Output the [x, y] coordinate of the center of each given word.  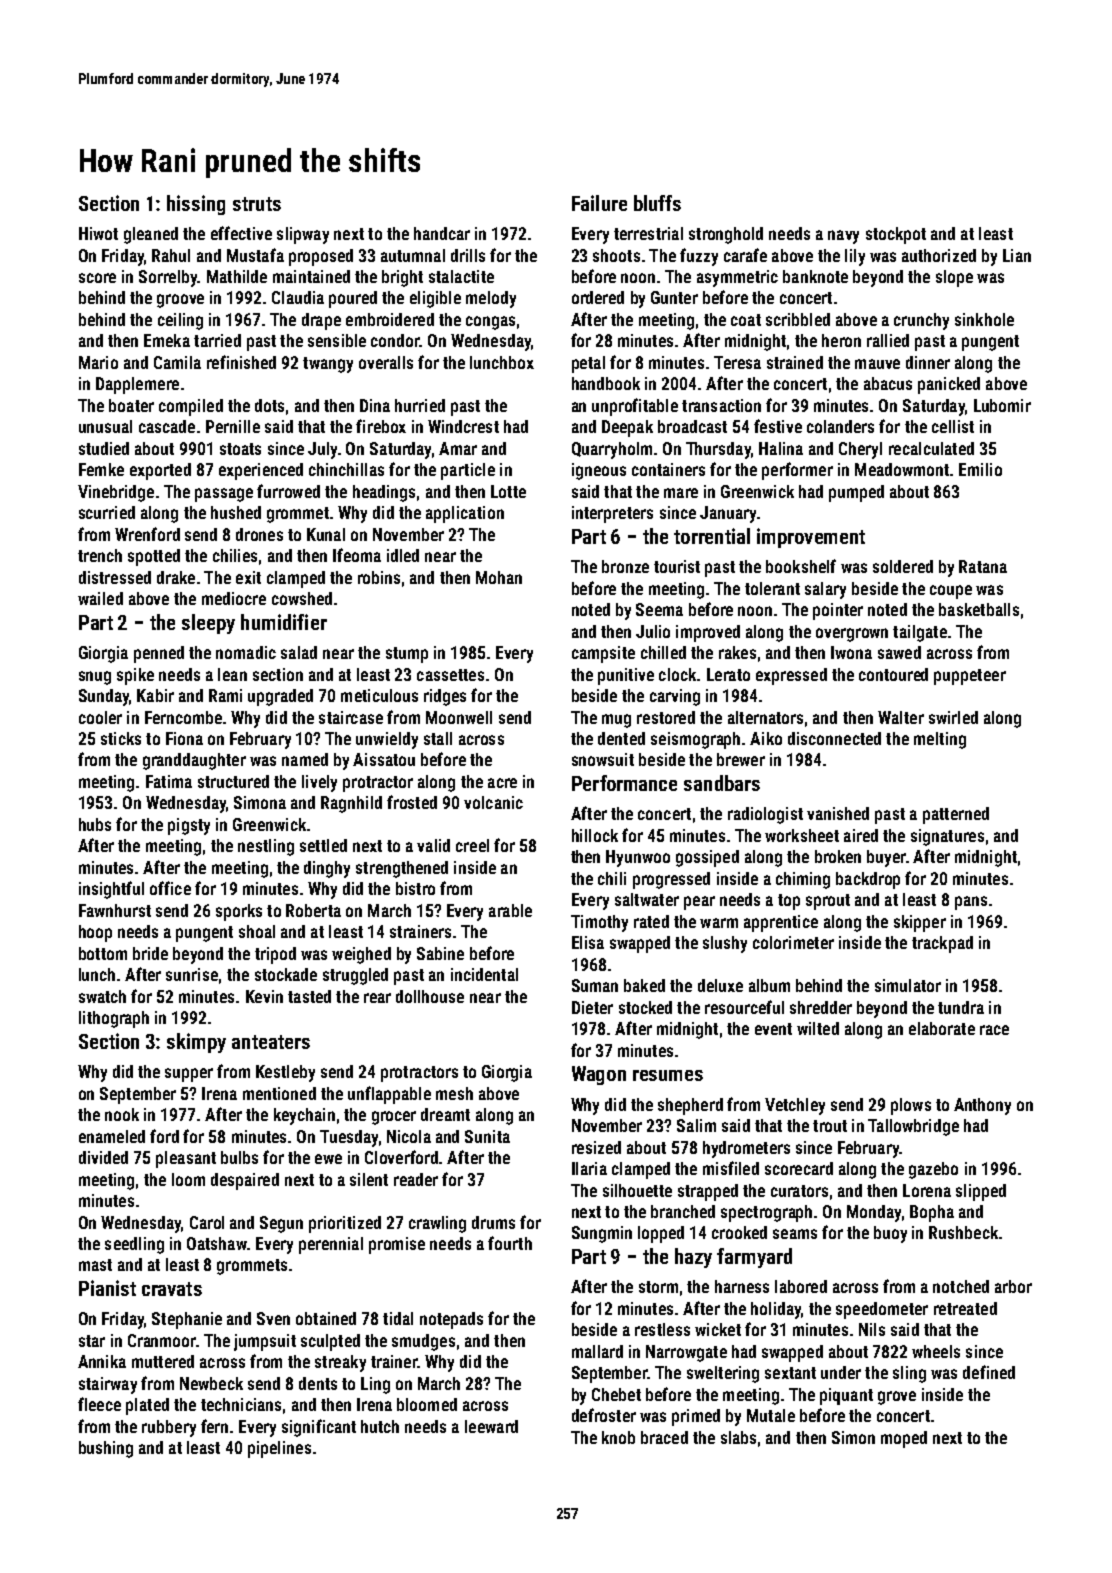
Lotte [508, 491]
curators [799, 1191]
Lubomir [1002, 405]
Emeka [167, 340]
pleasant [186, 1159]
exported [160, 471]
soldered [903, 566]
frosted [412, 802]
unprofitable [635, 407]
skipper [920, 923]
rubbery [169, 1428]
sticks [121, 738]
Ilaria [589, 1168]
